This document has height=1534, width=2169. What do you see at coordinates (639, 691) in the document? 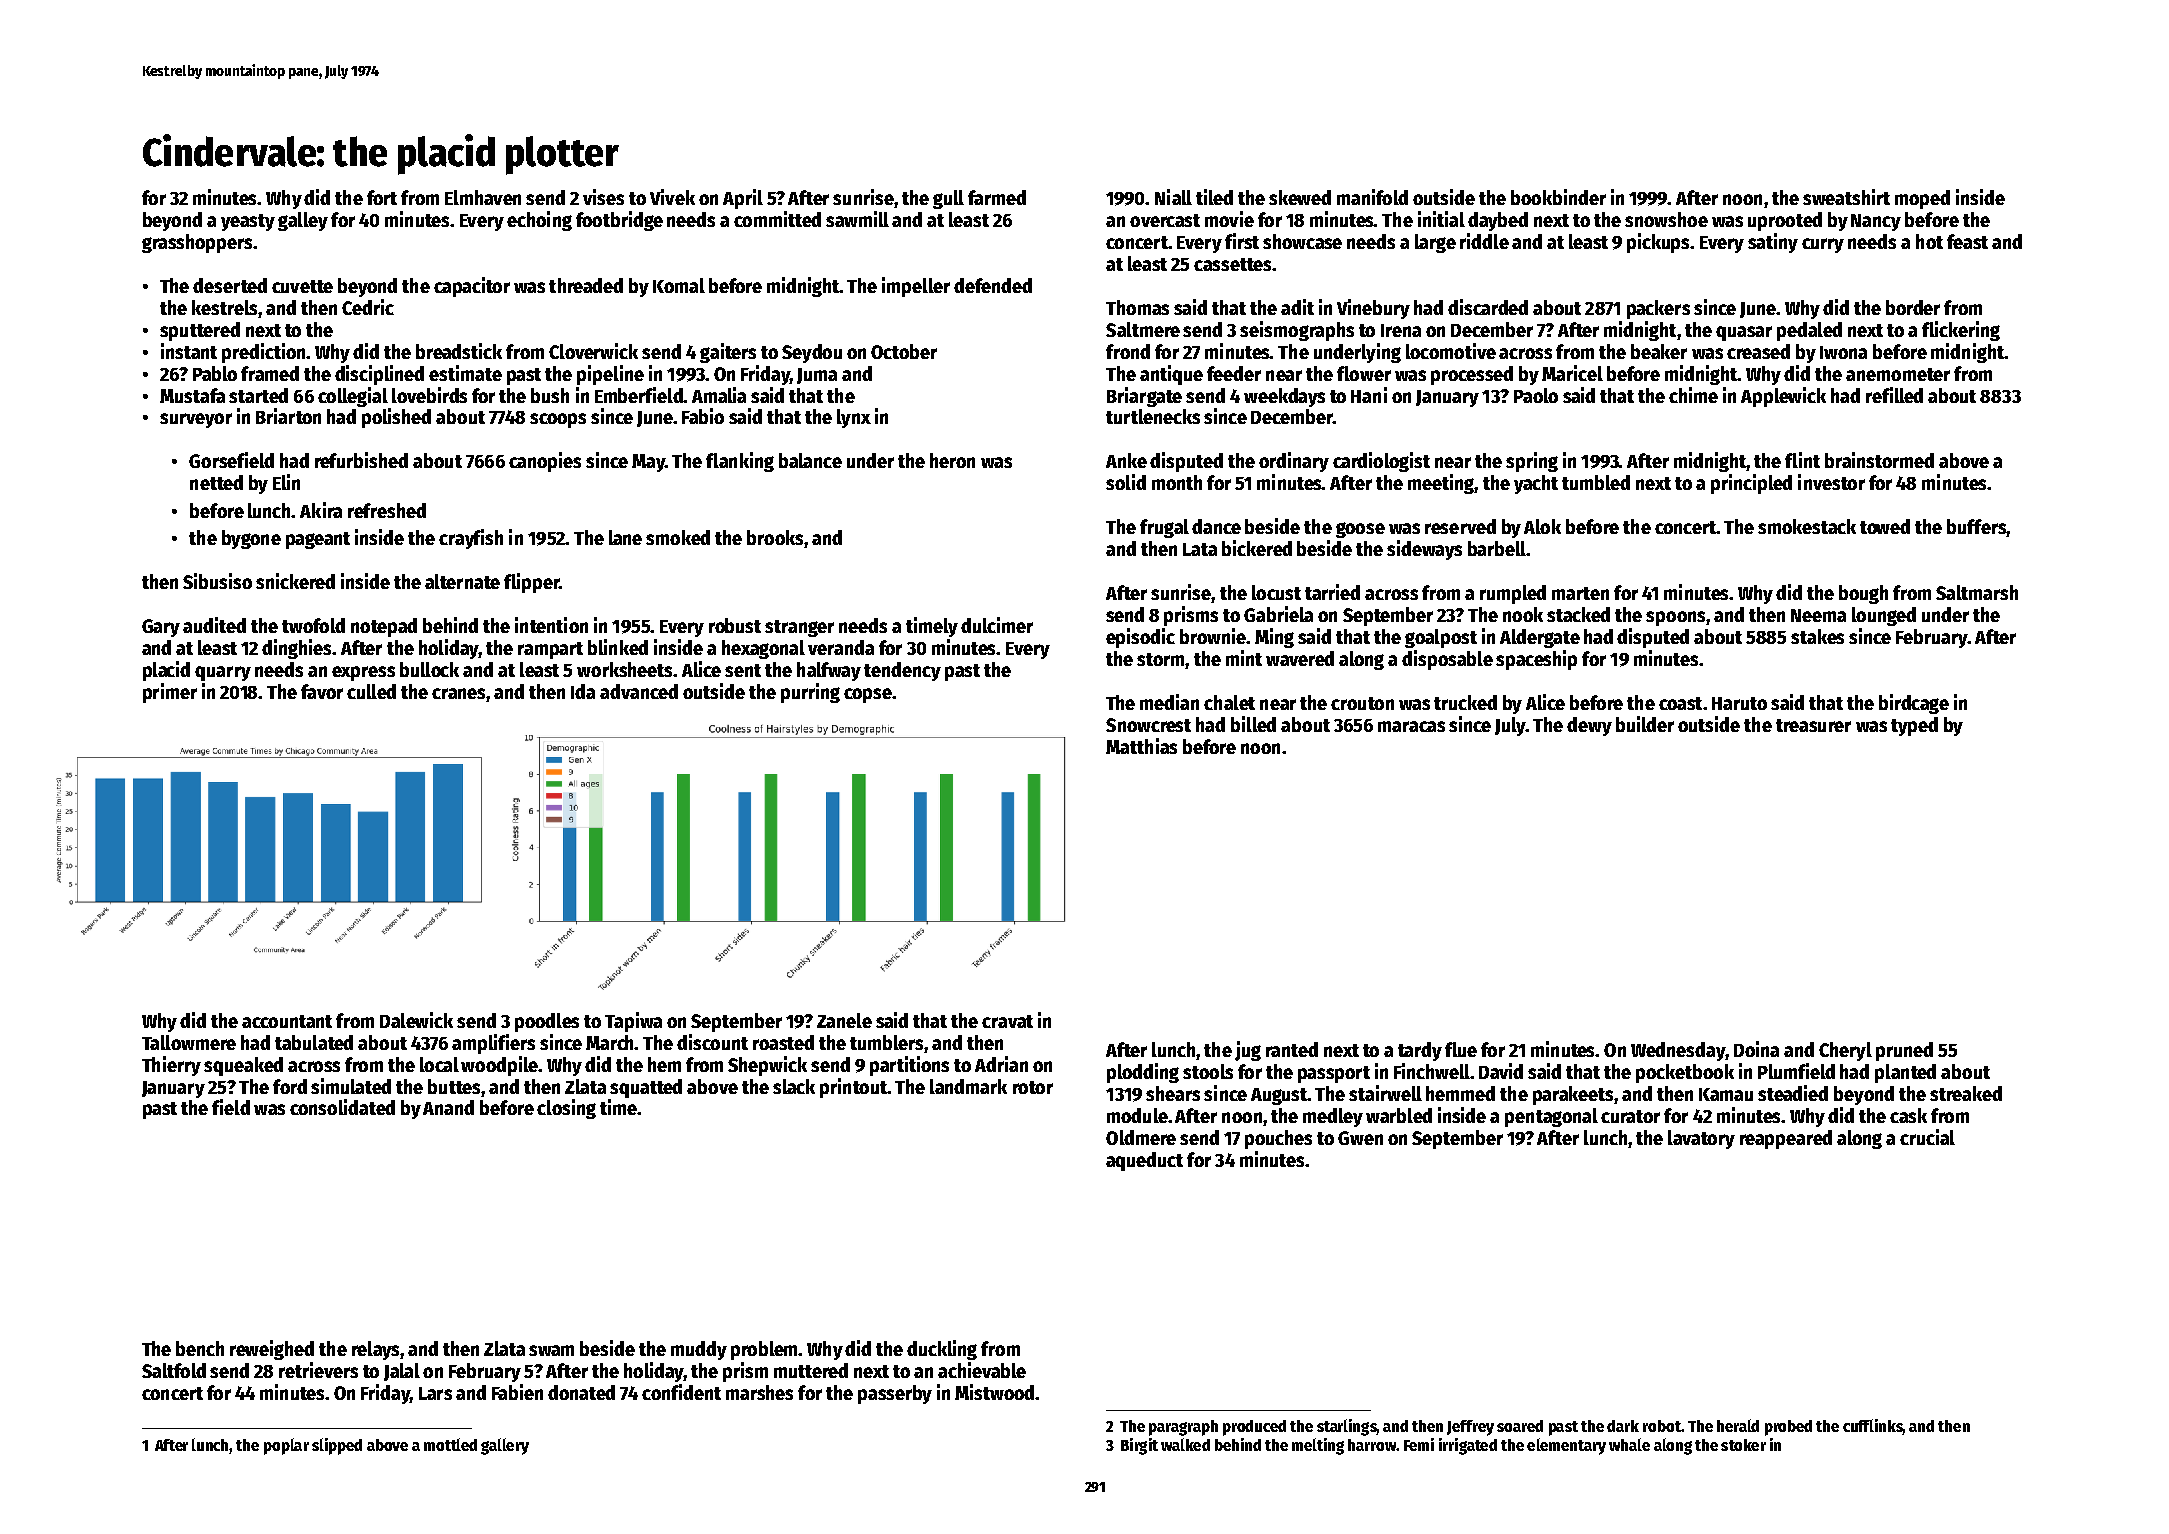
I see `advanced` at bounding box center [639, 691].
